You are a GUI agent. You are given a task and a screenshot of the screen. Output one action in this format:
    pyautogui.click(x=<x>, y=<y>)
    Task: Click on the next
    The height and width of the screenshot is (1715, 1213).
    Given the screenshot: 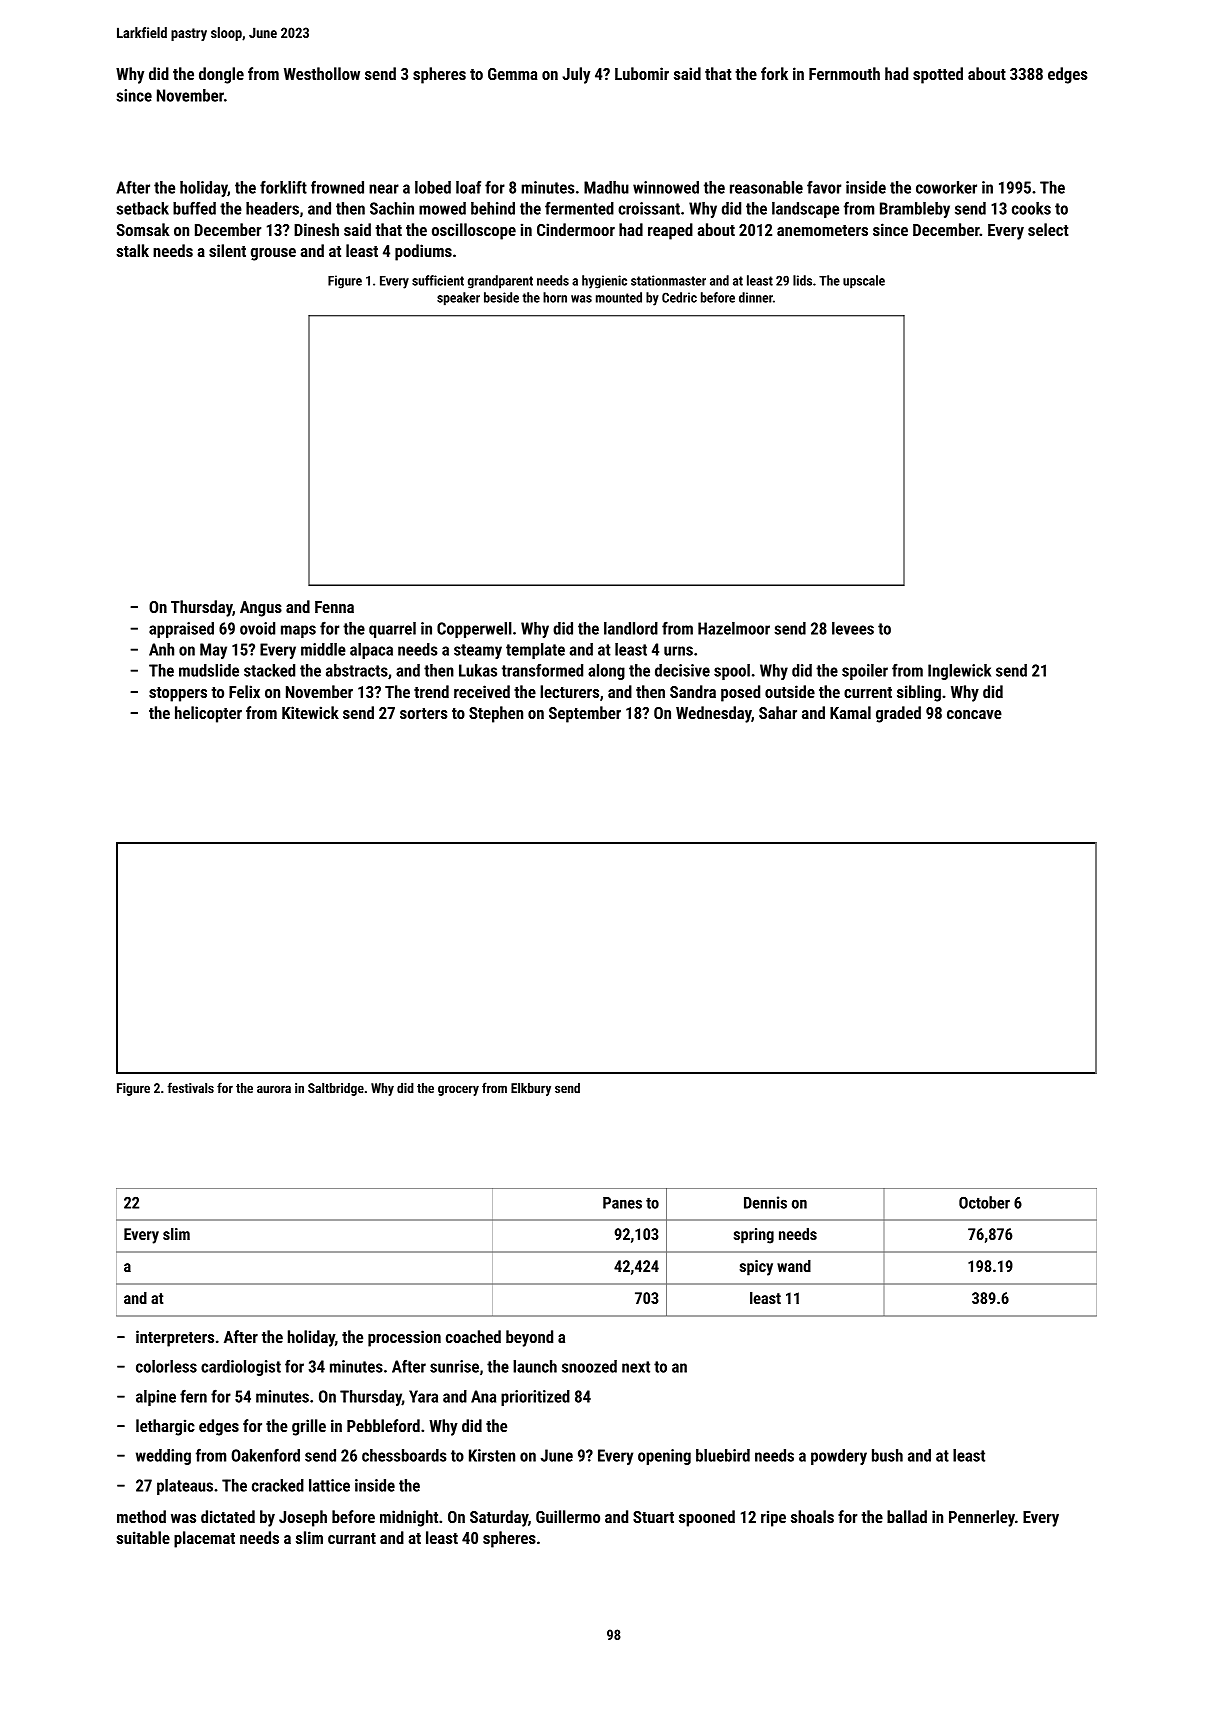 What is the action you would take?
    pyautogui.click(x=636, y=1367)
